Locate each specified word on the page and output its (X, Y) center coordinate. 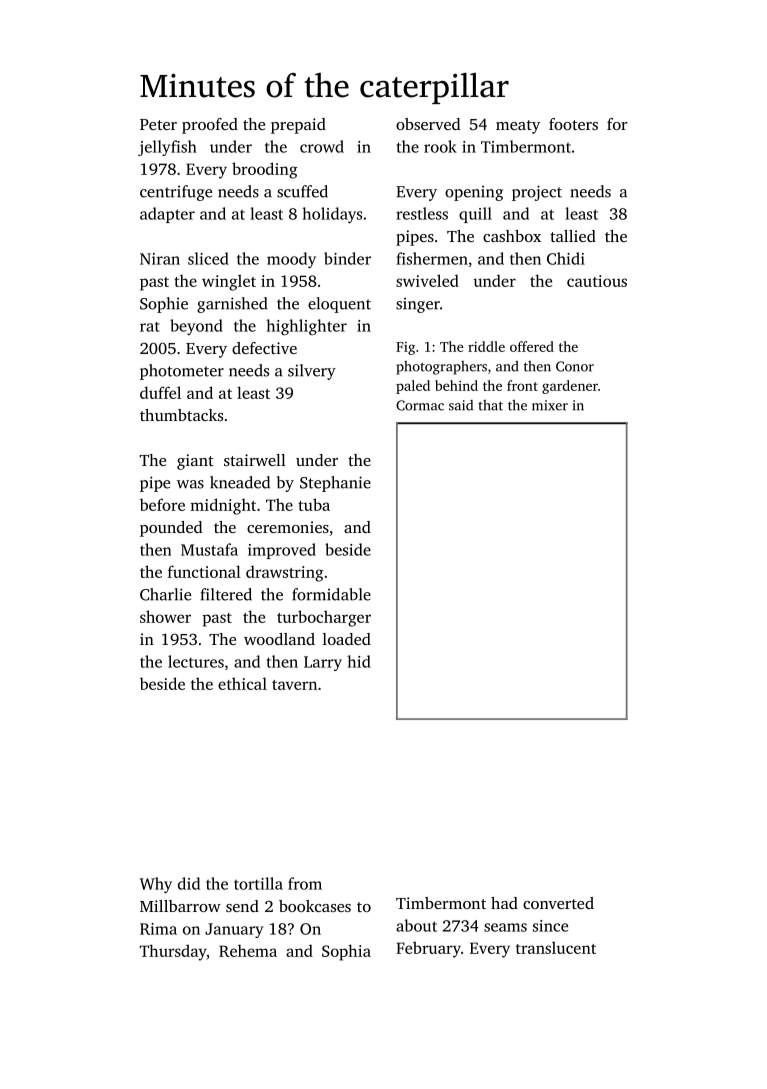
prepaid (298, 126)
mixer (550, 405)
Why (156, 885)
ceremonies (288, 527)
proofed (210, 126)
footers (573, 124)
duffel (160, 392)
